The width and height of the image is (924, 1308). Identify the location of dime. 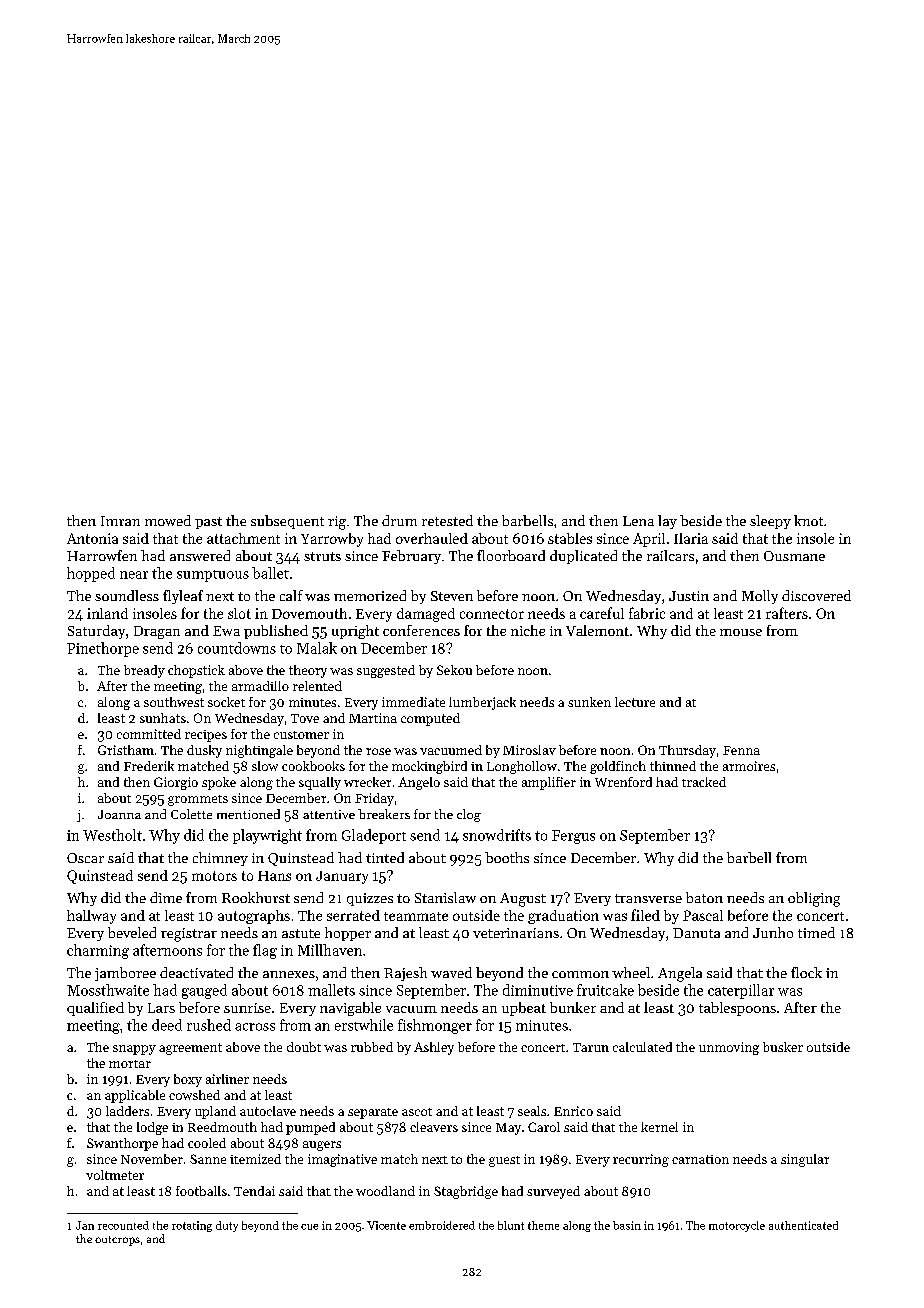
(166, 897).
